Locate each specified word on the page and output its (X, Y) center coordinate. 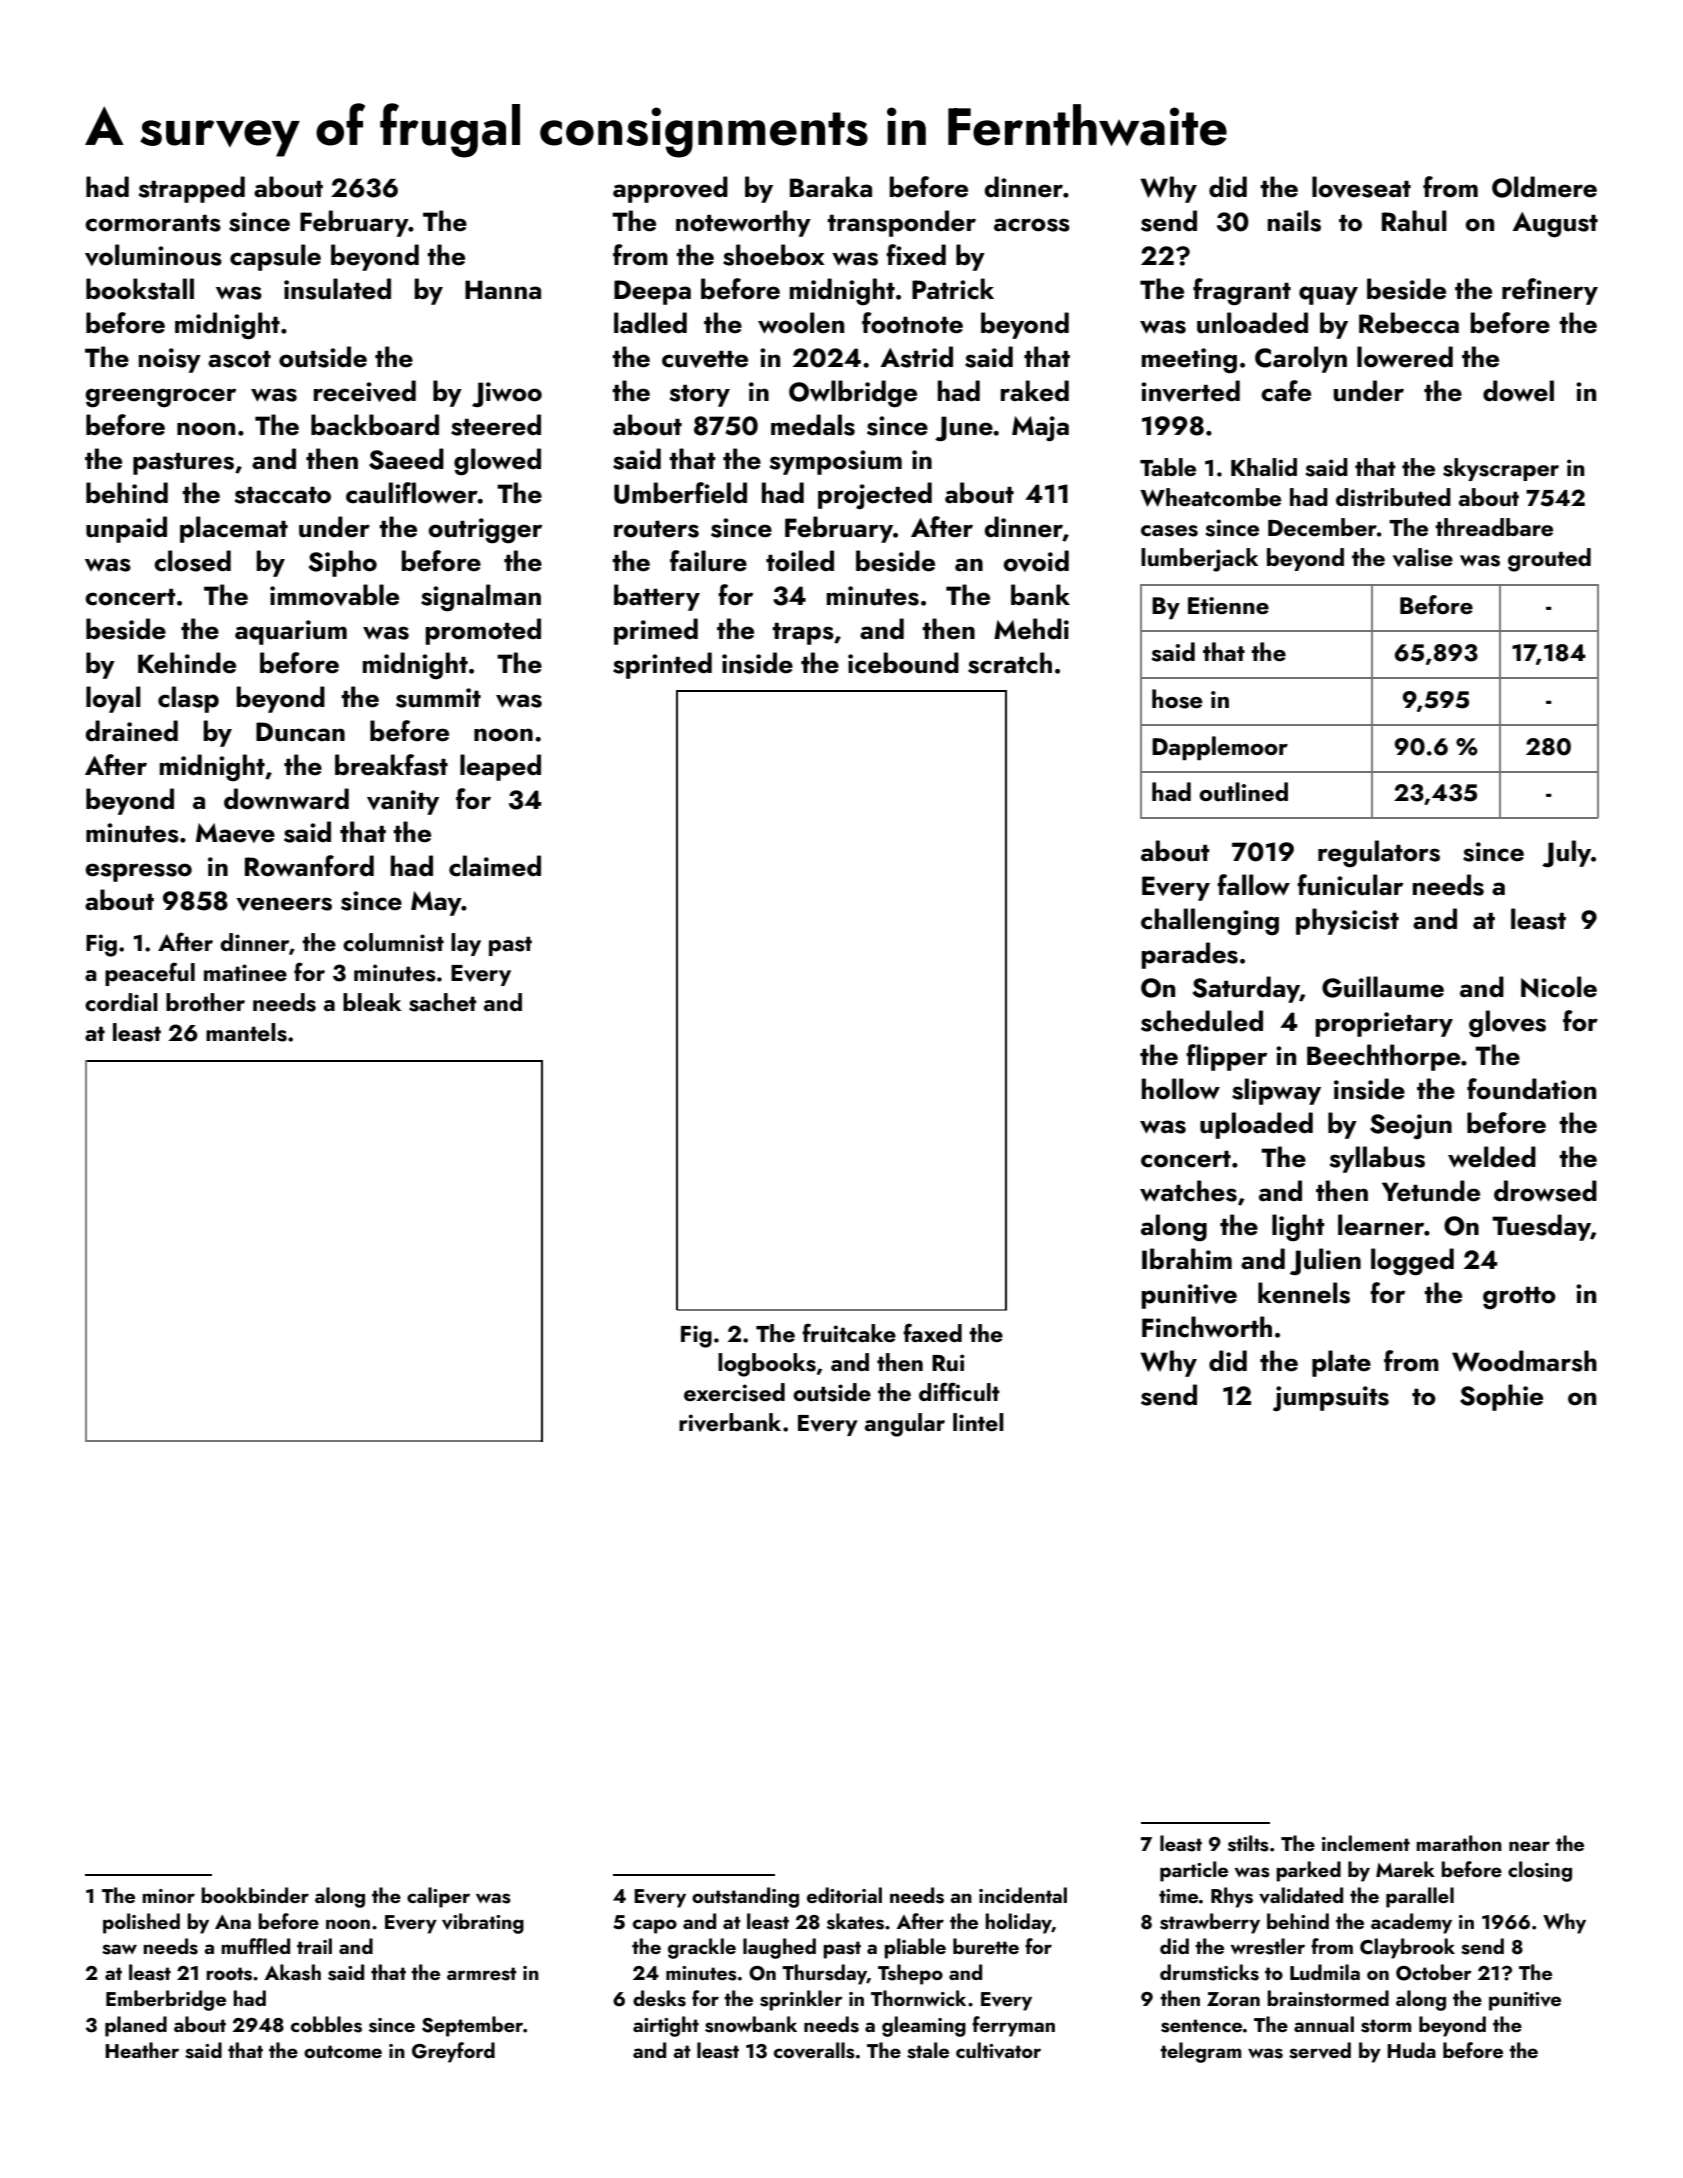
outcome (343, 2051)
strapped (192, 189)
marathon (1459, 1843)
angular (905, 1425)
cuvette (705, 359)
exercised (734, 1392)
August (1555, 225)
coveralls (814, 2050)
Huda (1411, 2050)
